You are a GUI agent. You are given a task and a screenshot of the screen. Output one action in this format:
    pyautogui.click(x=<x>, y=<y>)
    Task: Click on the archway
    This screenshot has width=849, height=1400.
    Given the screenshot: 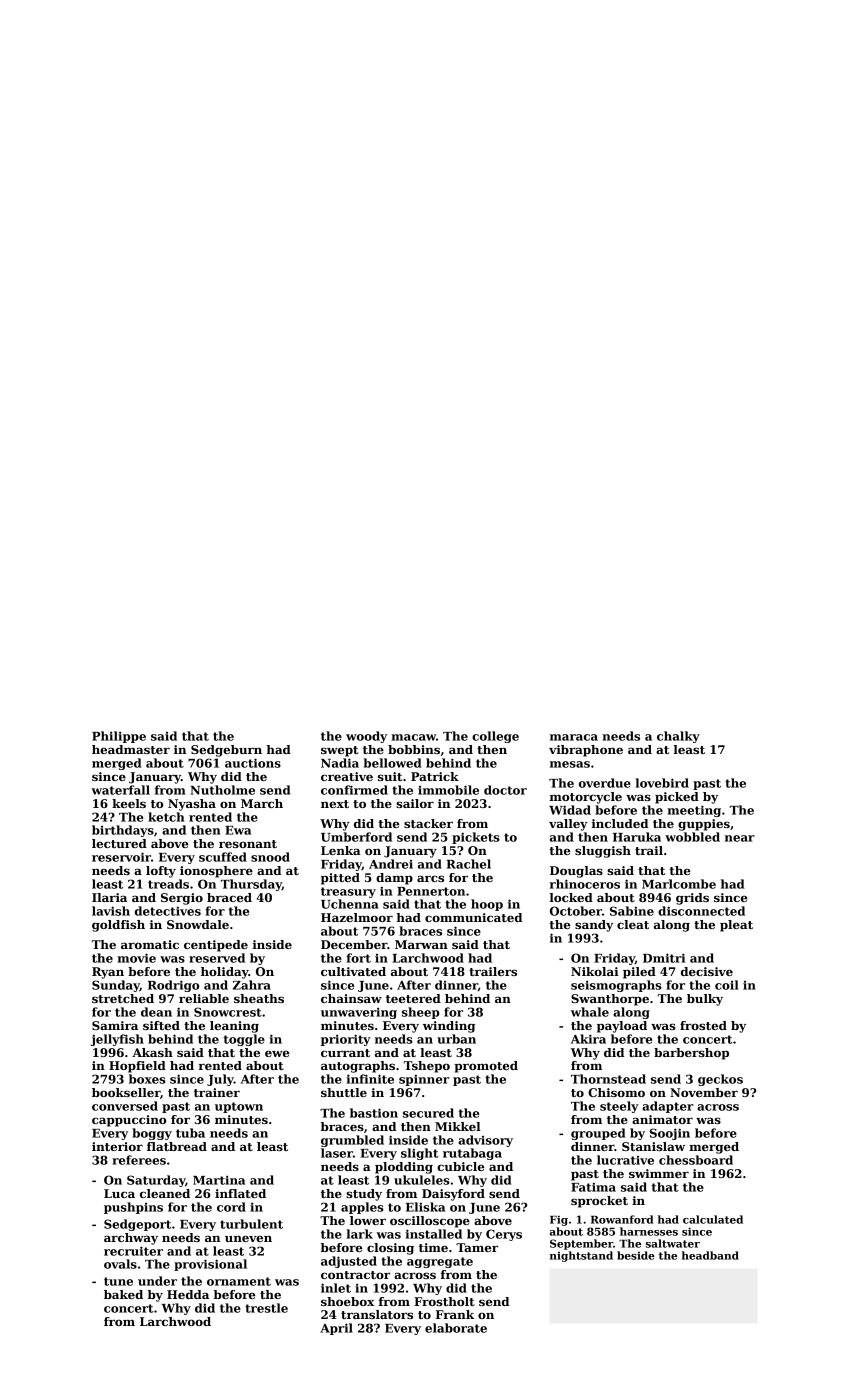 What is the action you would take?
    pyautogui.click(x=131, y=1239)
